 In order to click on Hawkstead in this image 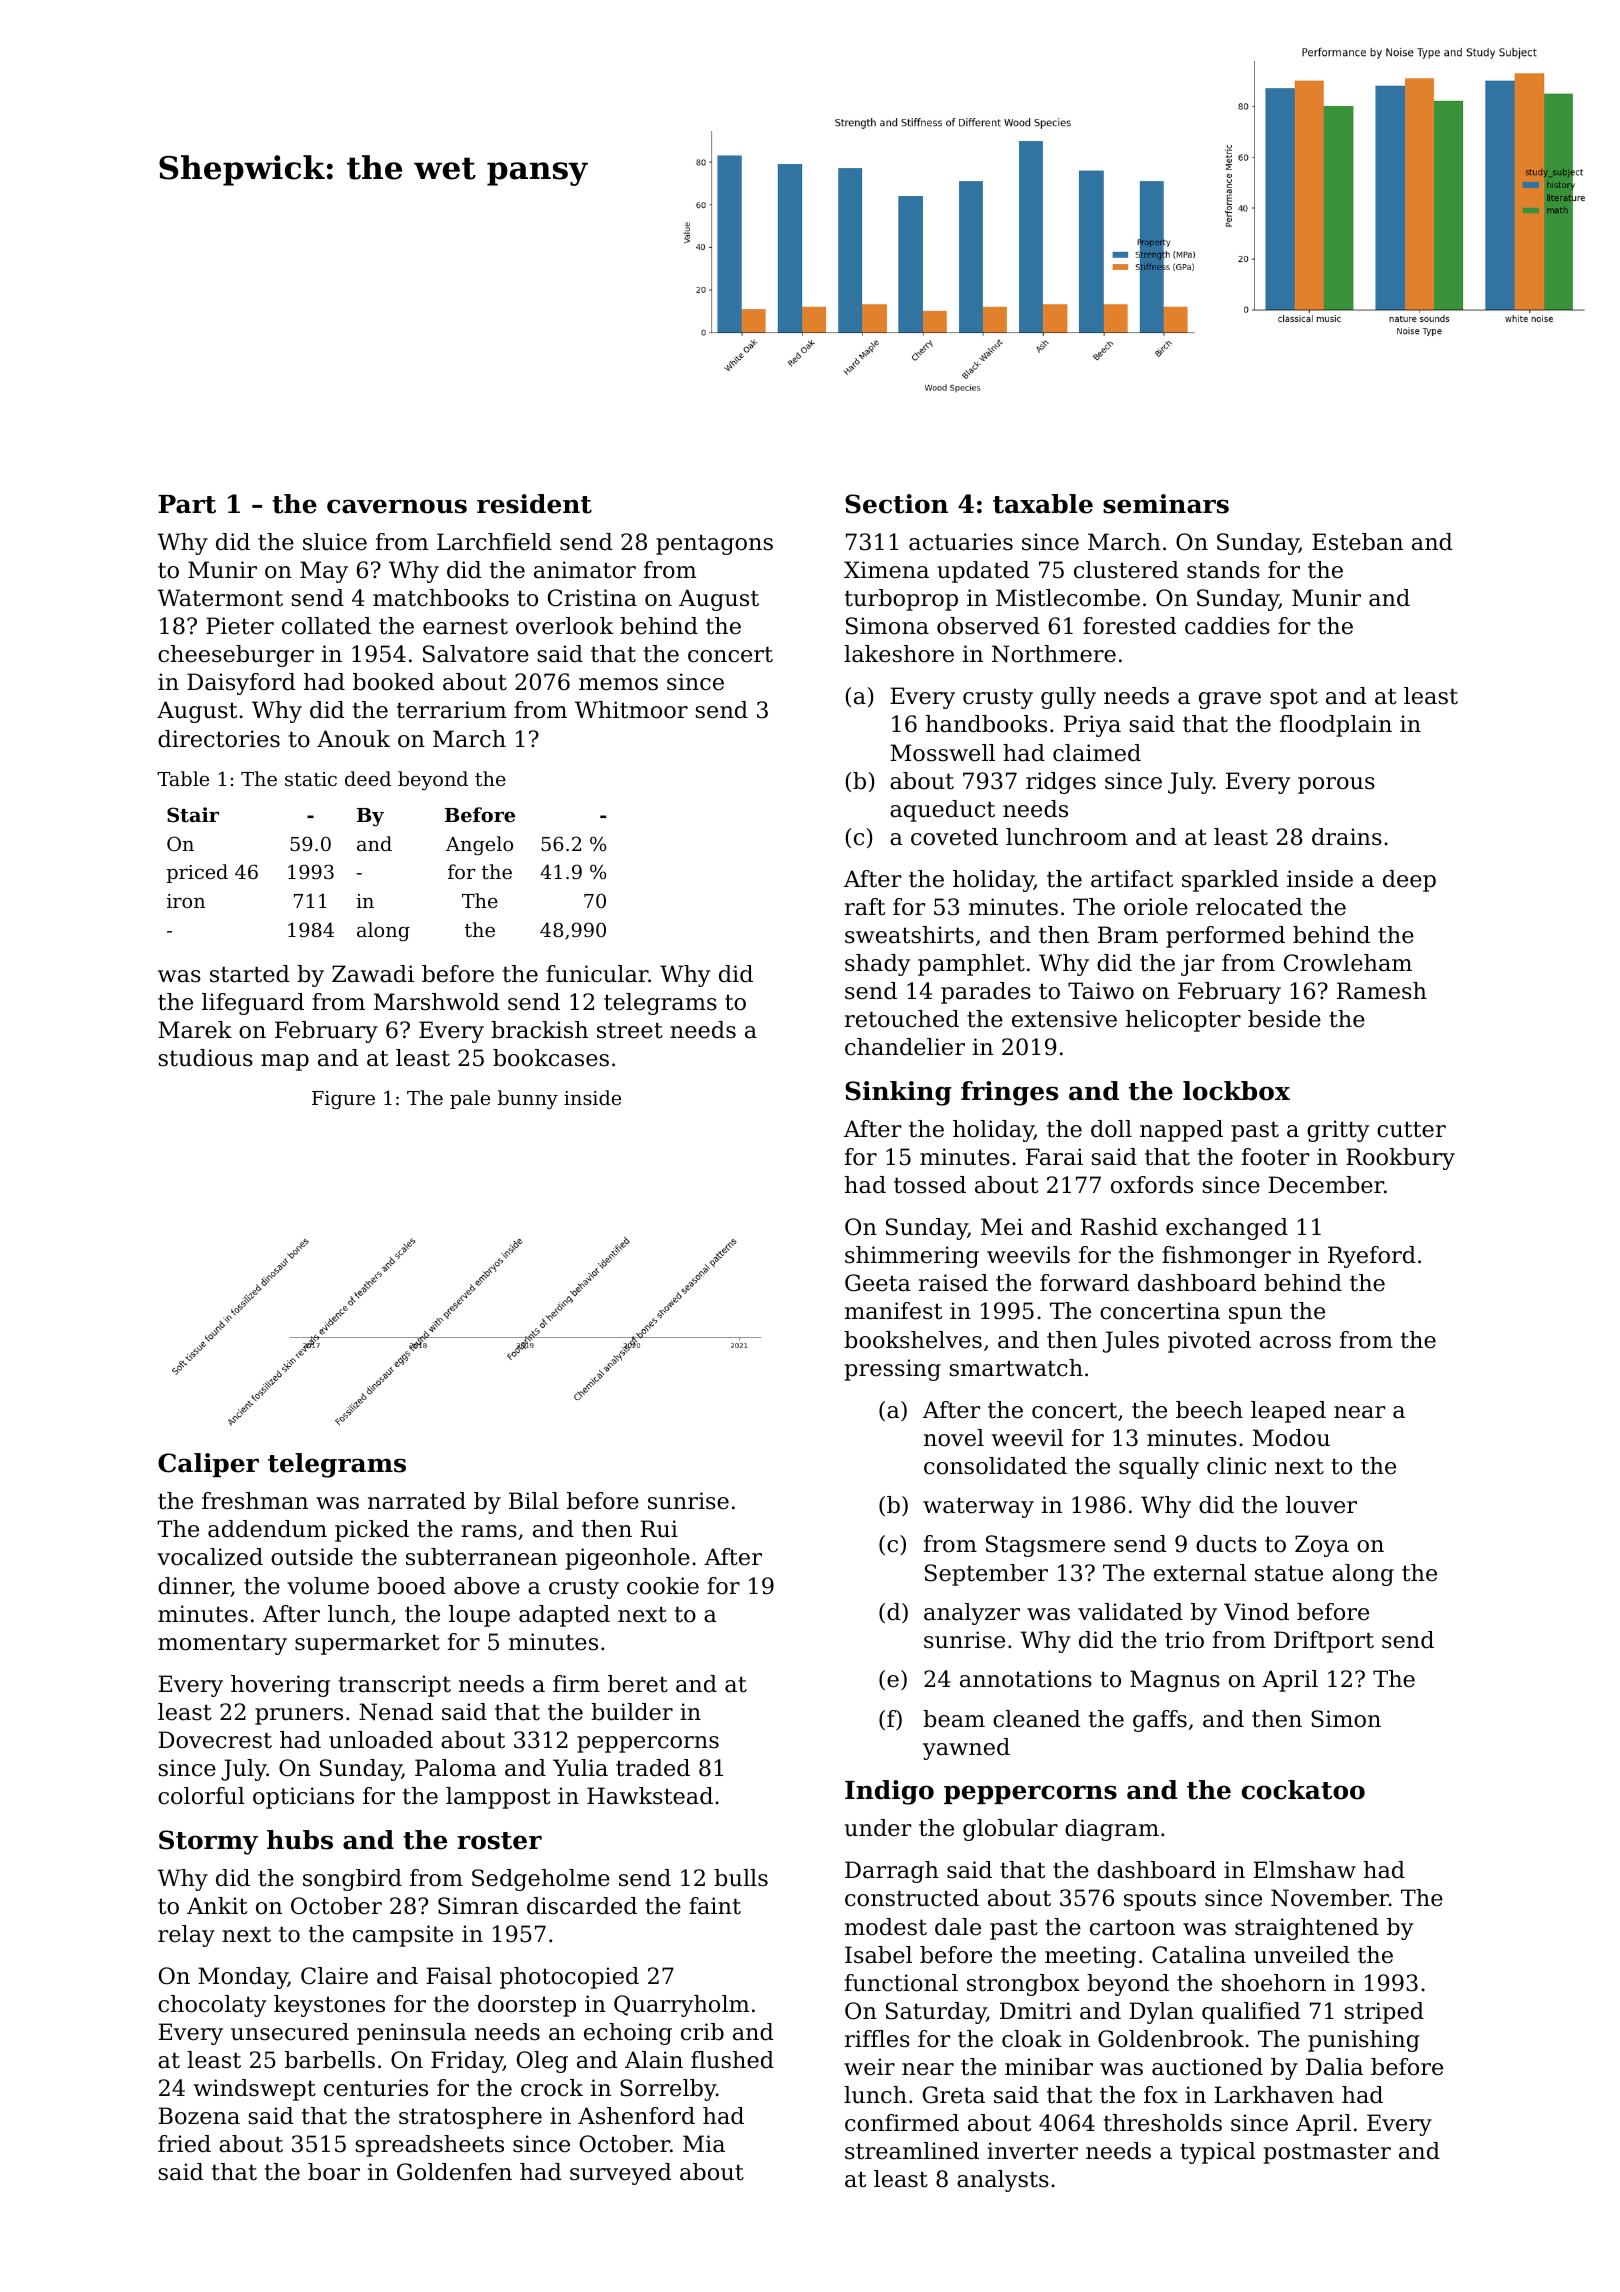, I will do `click(650, 1796)`.
